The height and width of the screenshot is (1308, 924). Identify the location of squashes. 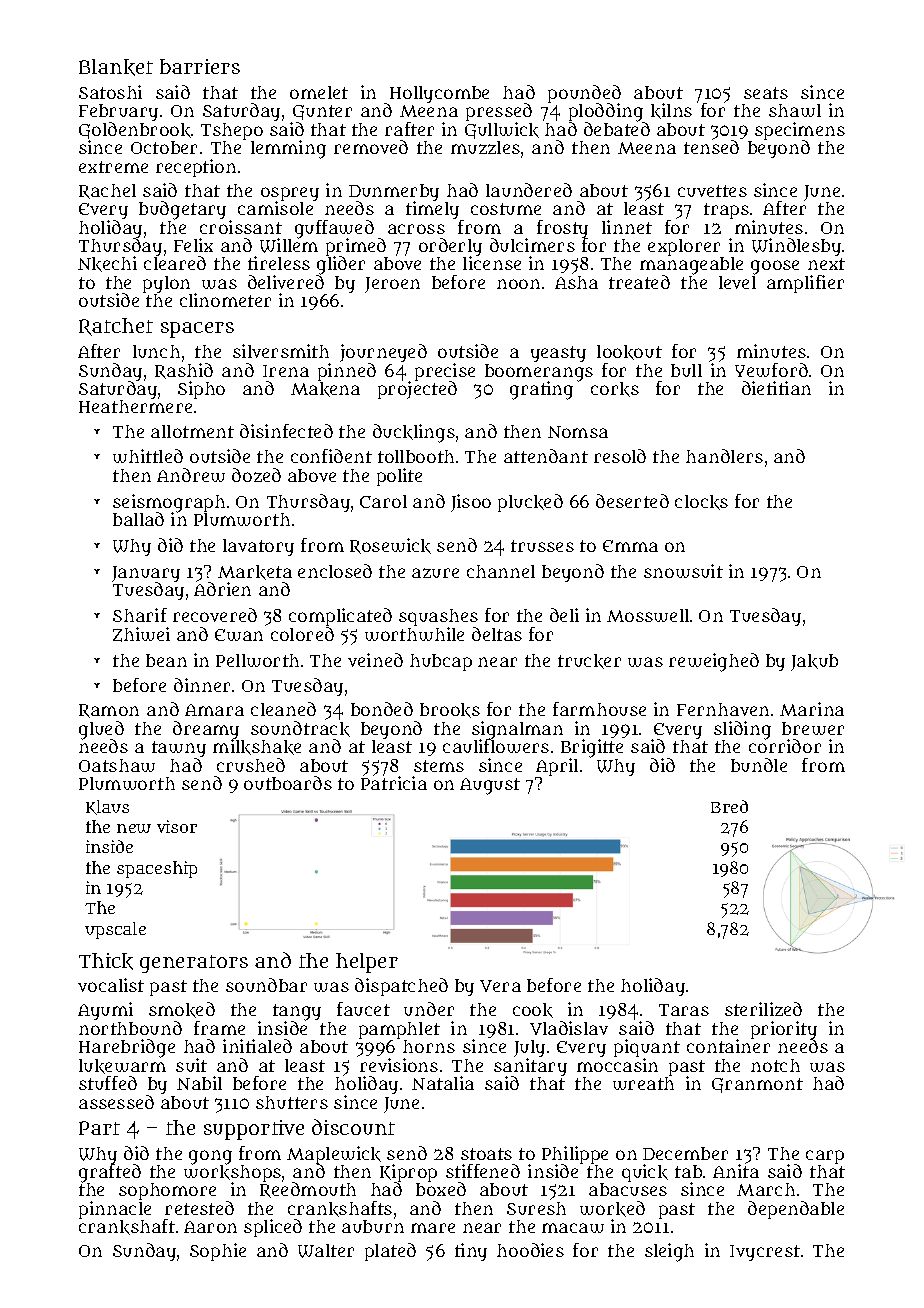
(438, 617).
